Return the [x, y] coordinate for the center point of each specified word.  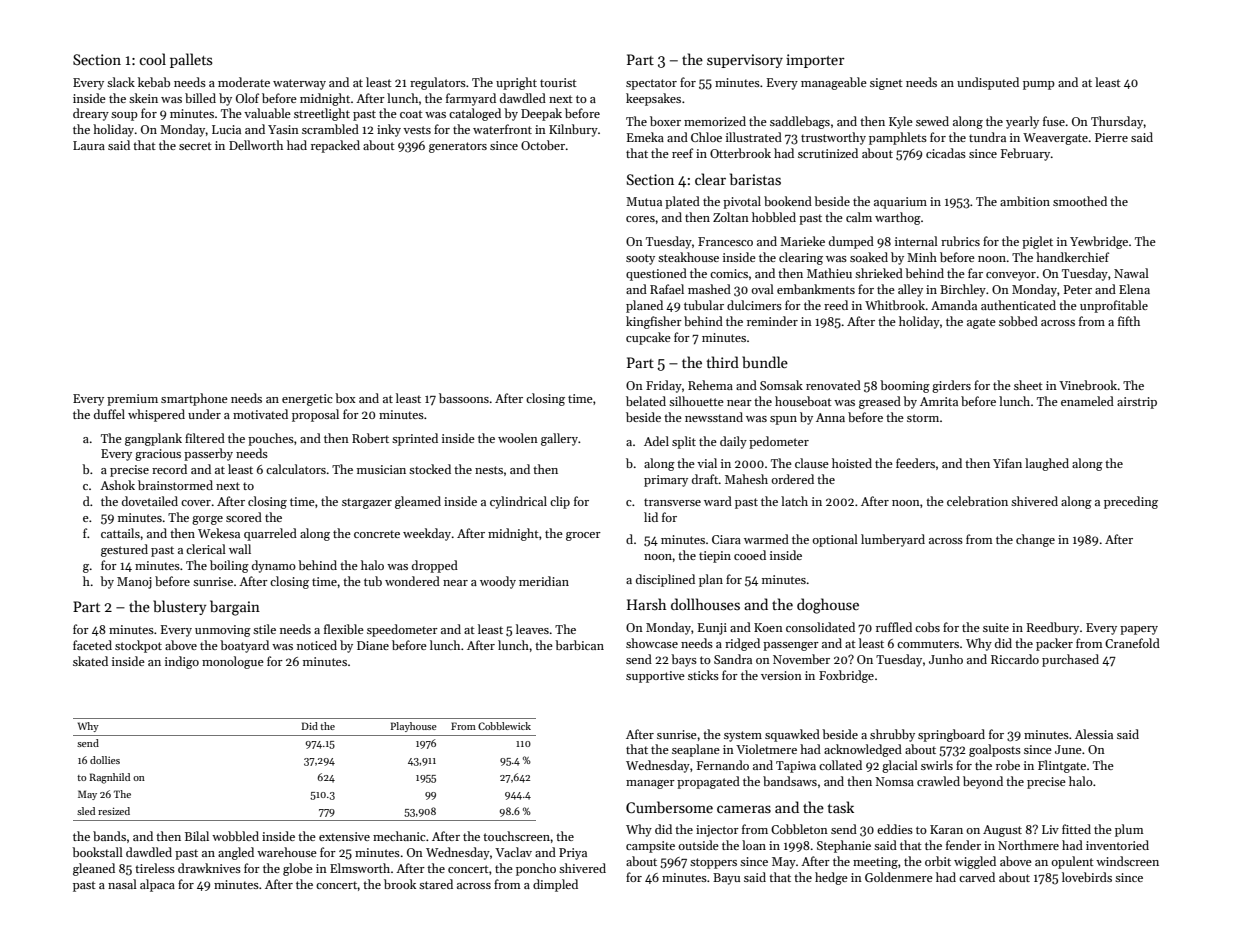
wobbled [235, 836]
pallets [191, 60]
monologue [233, 662]
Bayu [726, 879]
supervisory [745, 61]
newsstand [714, 417]
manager [650, 784]
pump [1039, 85]
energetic [307, 400]
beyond [983, 782]
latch [794, 501]
